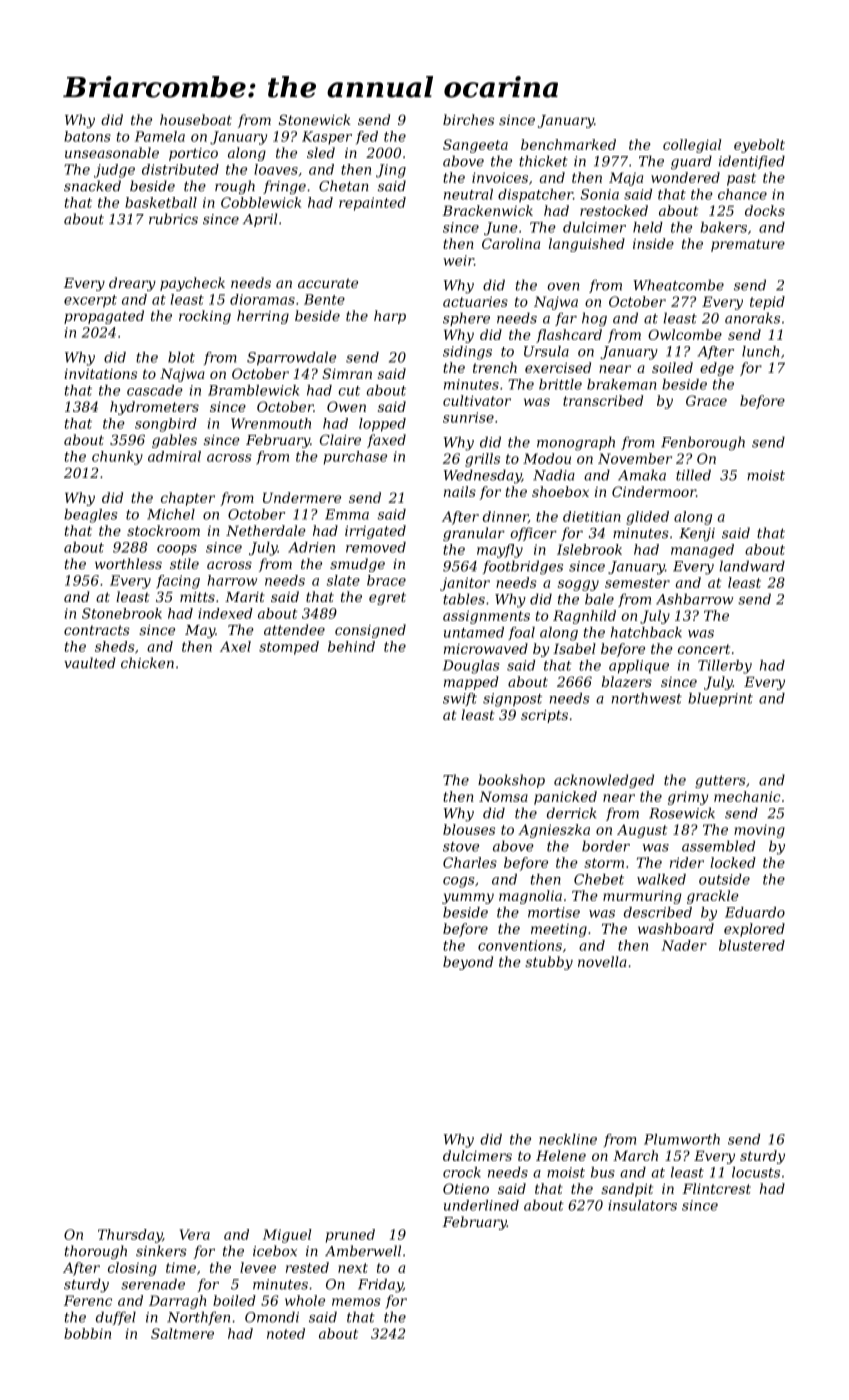  Describe the element at coordinates (682, 1139) in the screenshot. I see `Plumworth` at that location.
